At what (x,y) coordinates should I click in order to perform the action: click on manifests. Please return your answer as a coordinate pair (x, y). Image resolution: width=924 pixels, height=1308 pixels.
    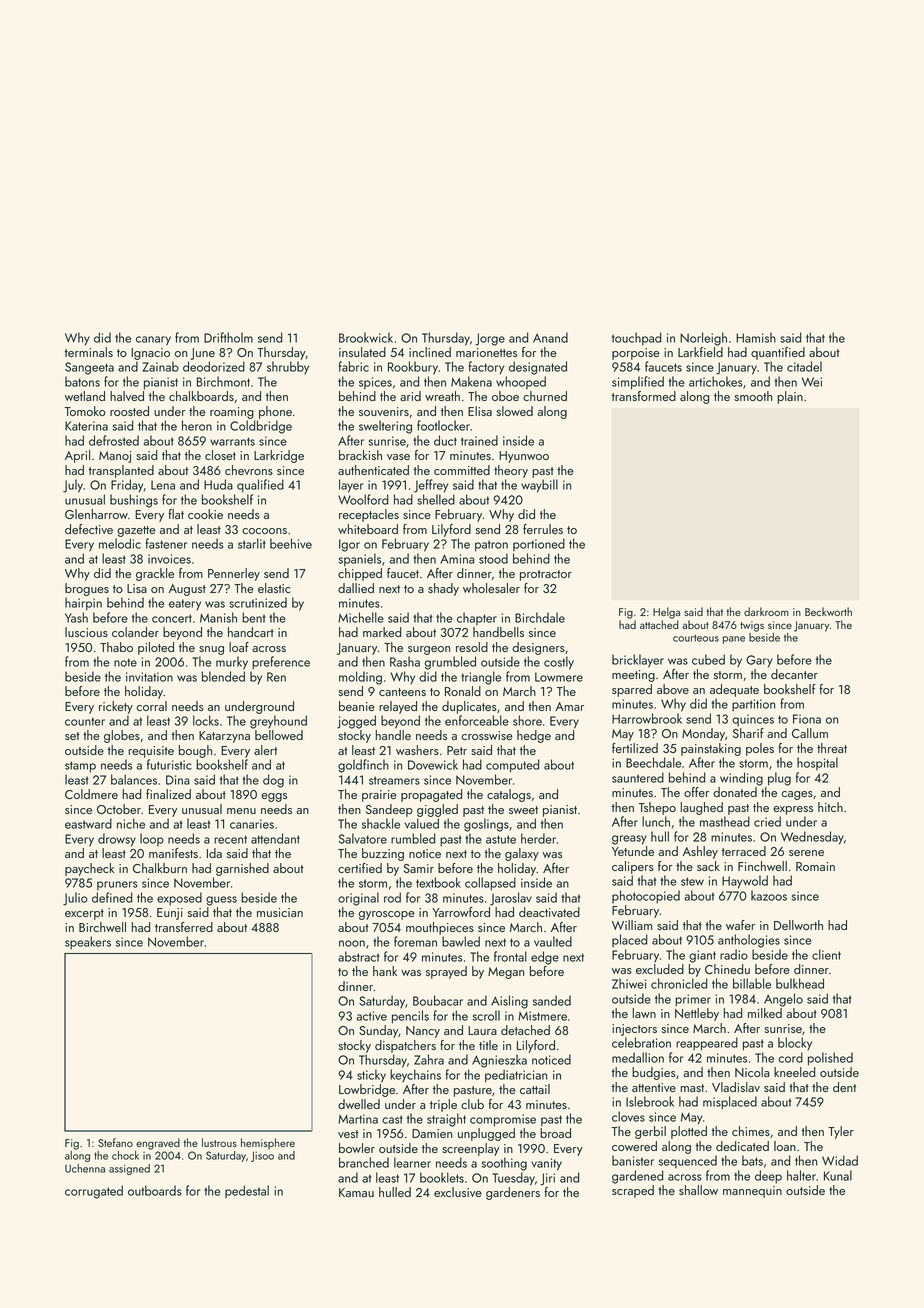
    Looking at the image, I should click on (173, 853).
